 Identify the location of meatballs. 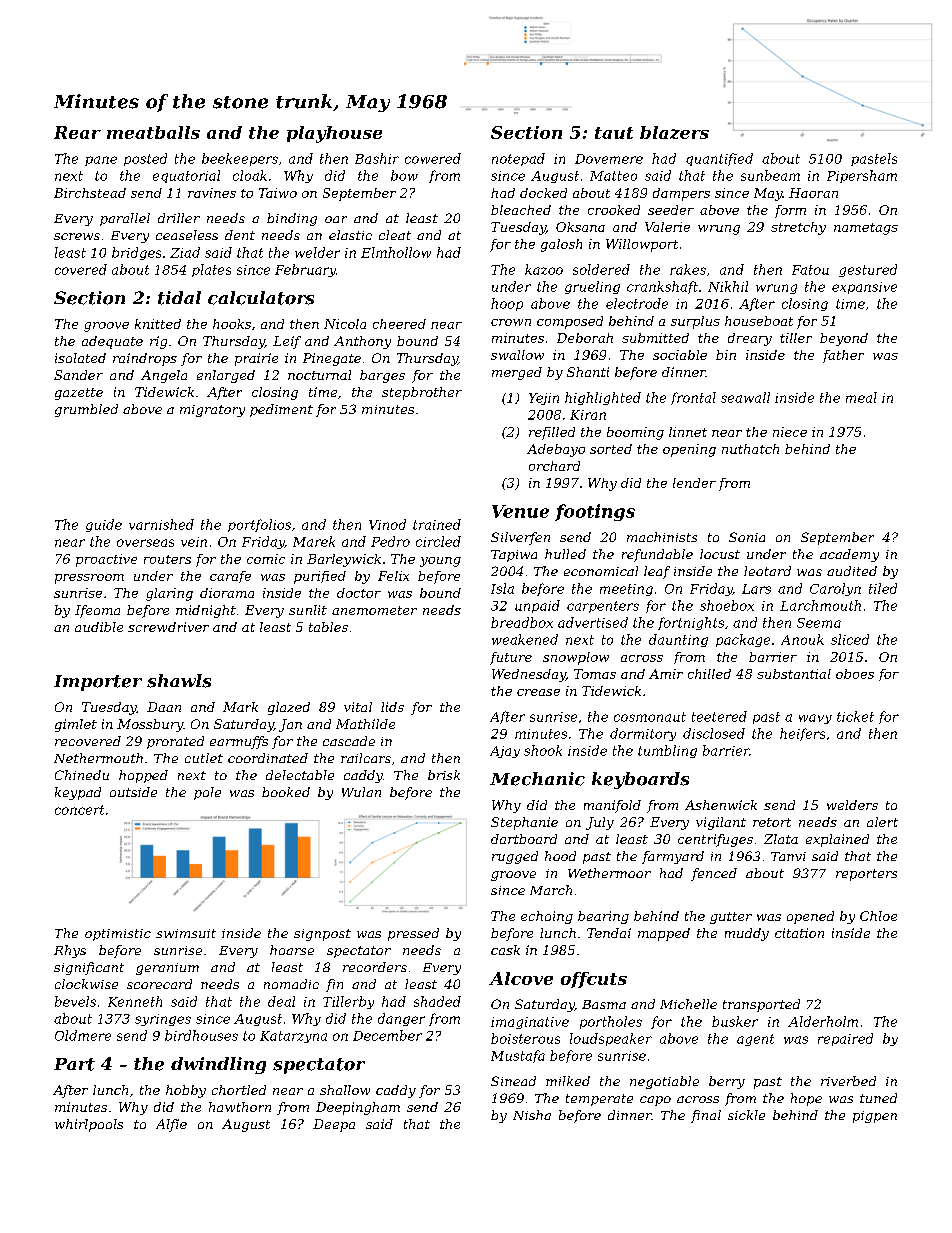
(153, 132).
